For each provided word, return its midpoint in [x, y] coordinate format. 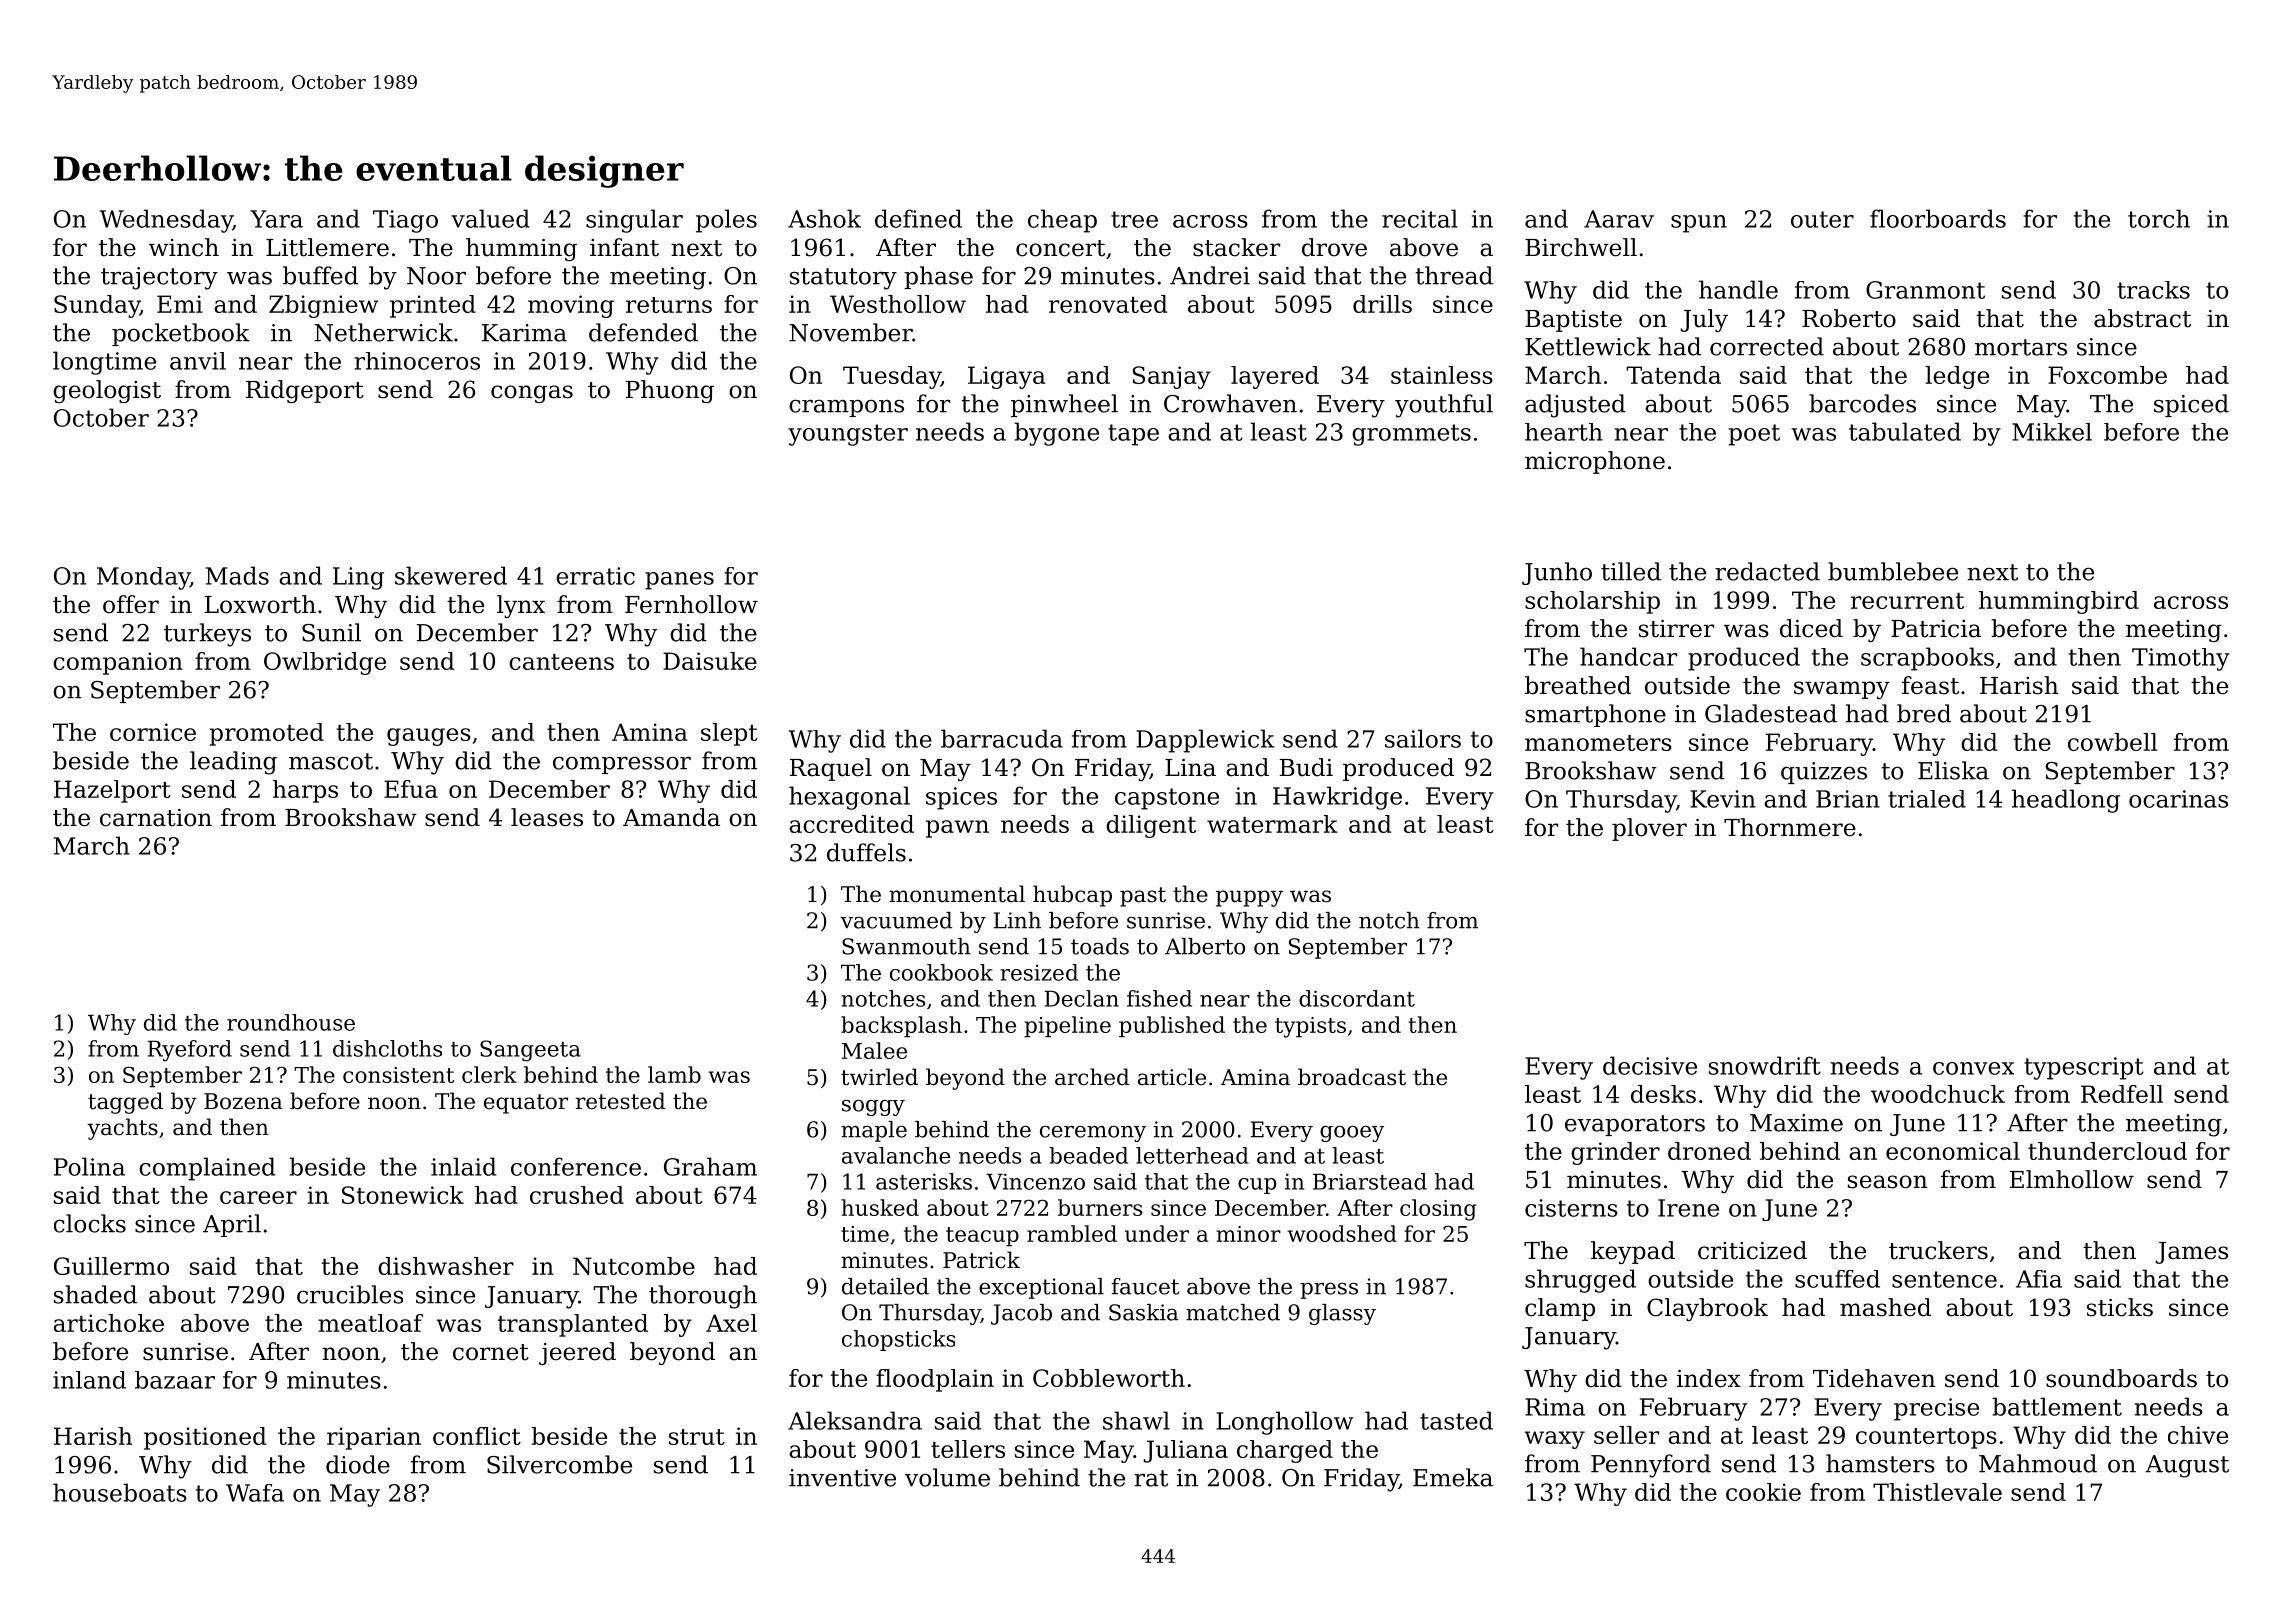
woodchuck [1938, 1094]
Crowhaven [1230, 403]
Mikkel [2052, 432]
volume [947, 1477]
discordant [1357, 998]
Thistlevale [1937, 1492]
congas [532, 394]
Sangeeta [530, 1051]
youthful [1444, 406]
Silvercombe [559, 1464]
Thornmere [1790, 827]
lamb [674, 1074]
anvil [198, 361]
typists [1310, 1027]
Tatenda [1673, 375]
